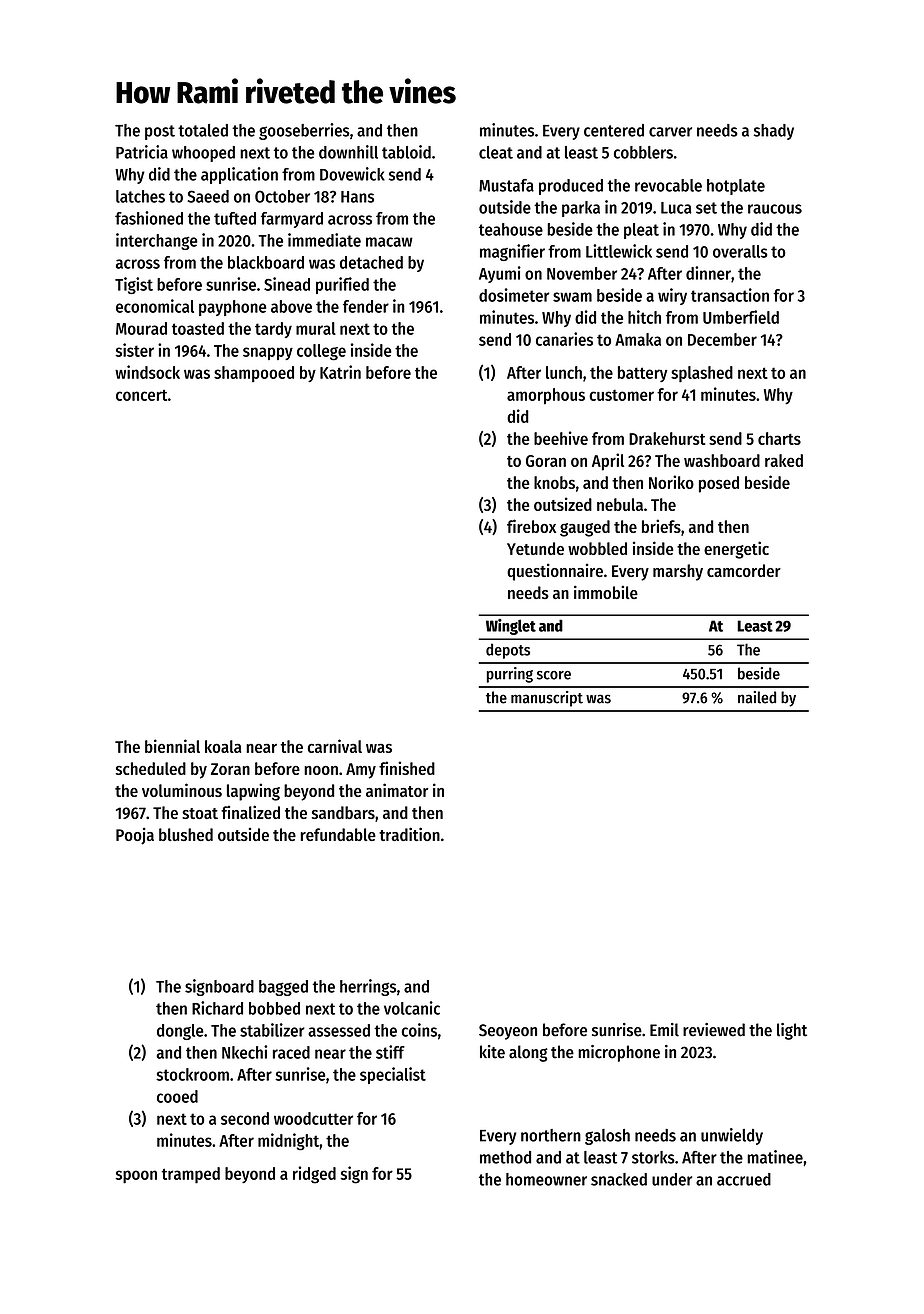  What do you see at coordinates (136, 1177) in the image?
I see `spoon` at bounding box center [136, 1177].
